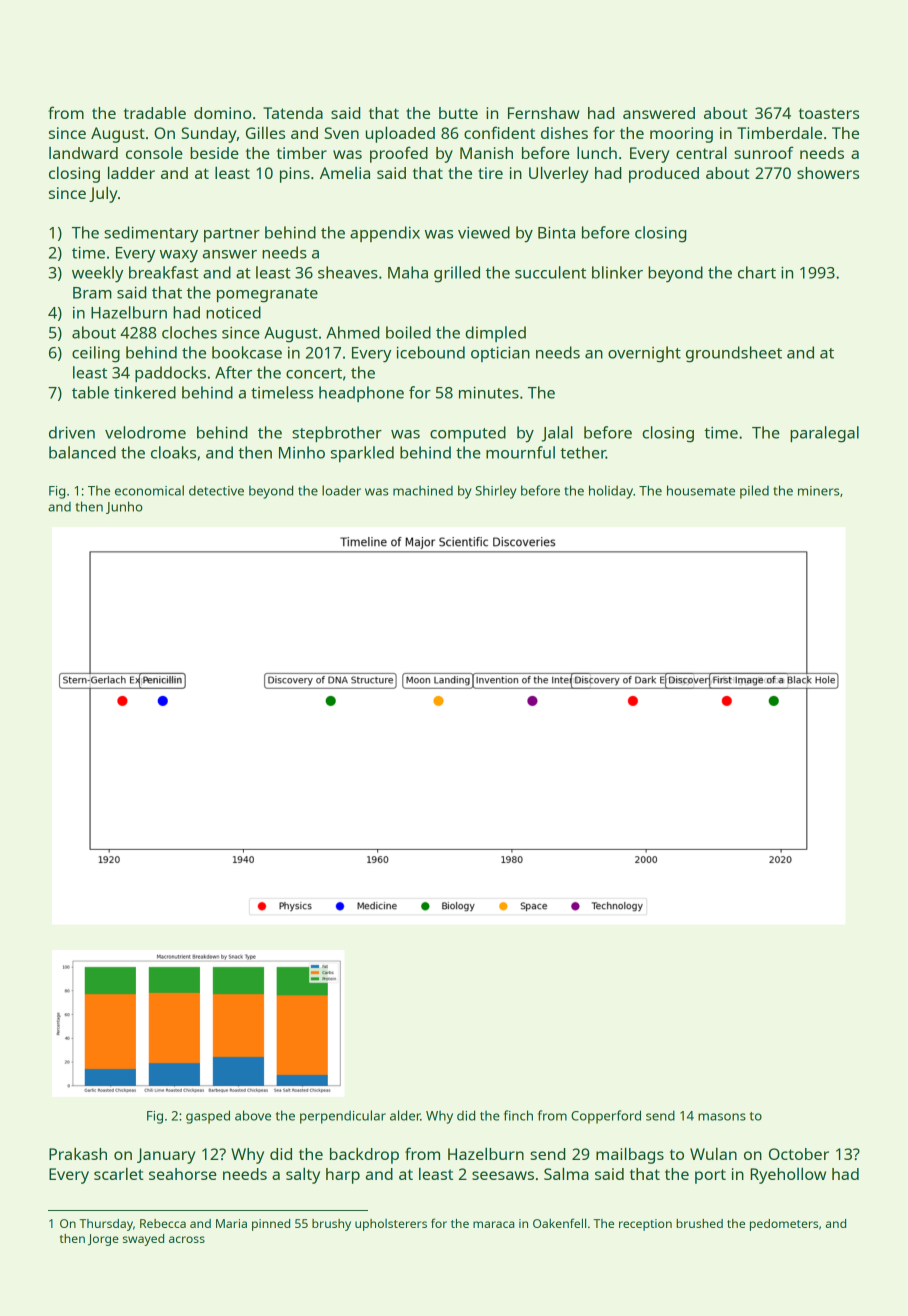 The image size is (908, 1316). What do you see at coordinates (78, 1154) in the screenshot?
I see `Prakash` at bounding box center [78, 1154].
